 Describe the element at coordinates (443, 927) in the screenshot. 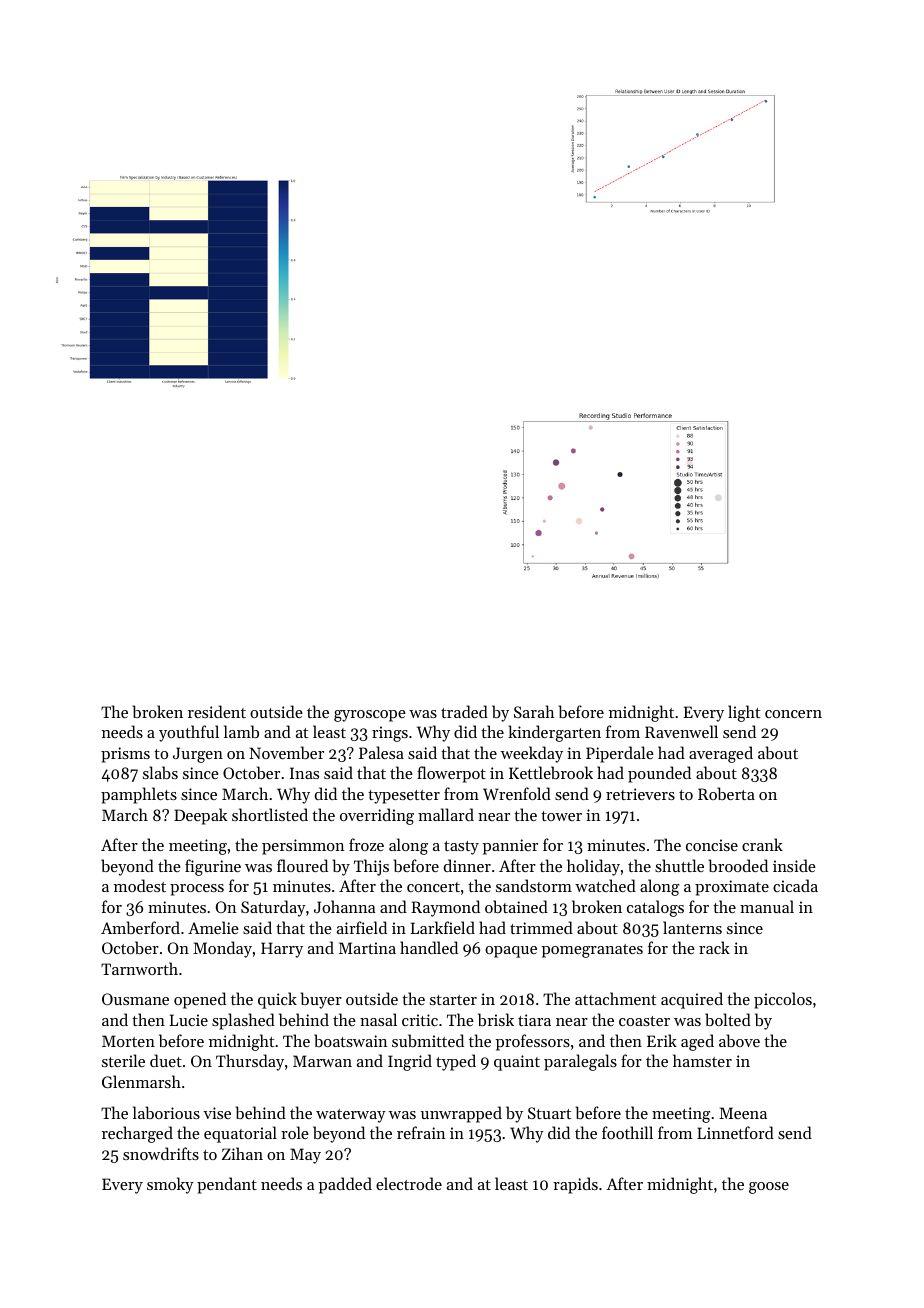

I see `Larkfield` at that location.
